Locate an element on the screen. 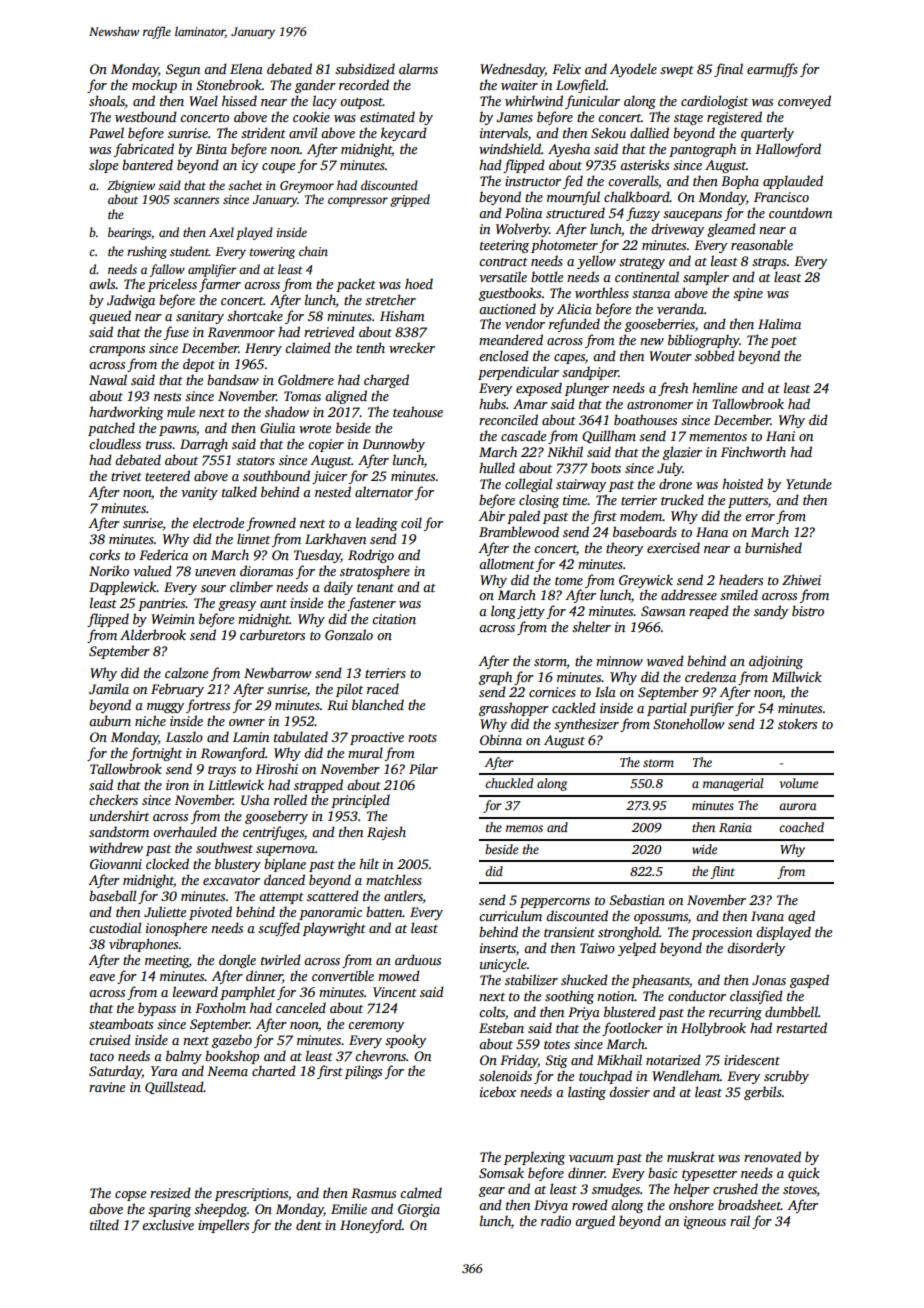 Image resolution: width=924 pixels, height=1308 pixels. Dapplewick is located at coordinates (123, 588).
